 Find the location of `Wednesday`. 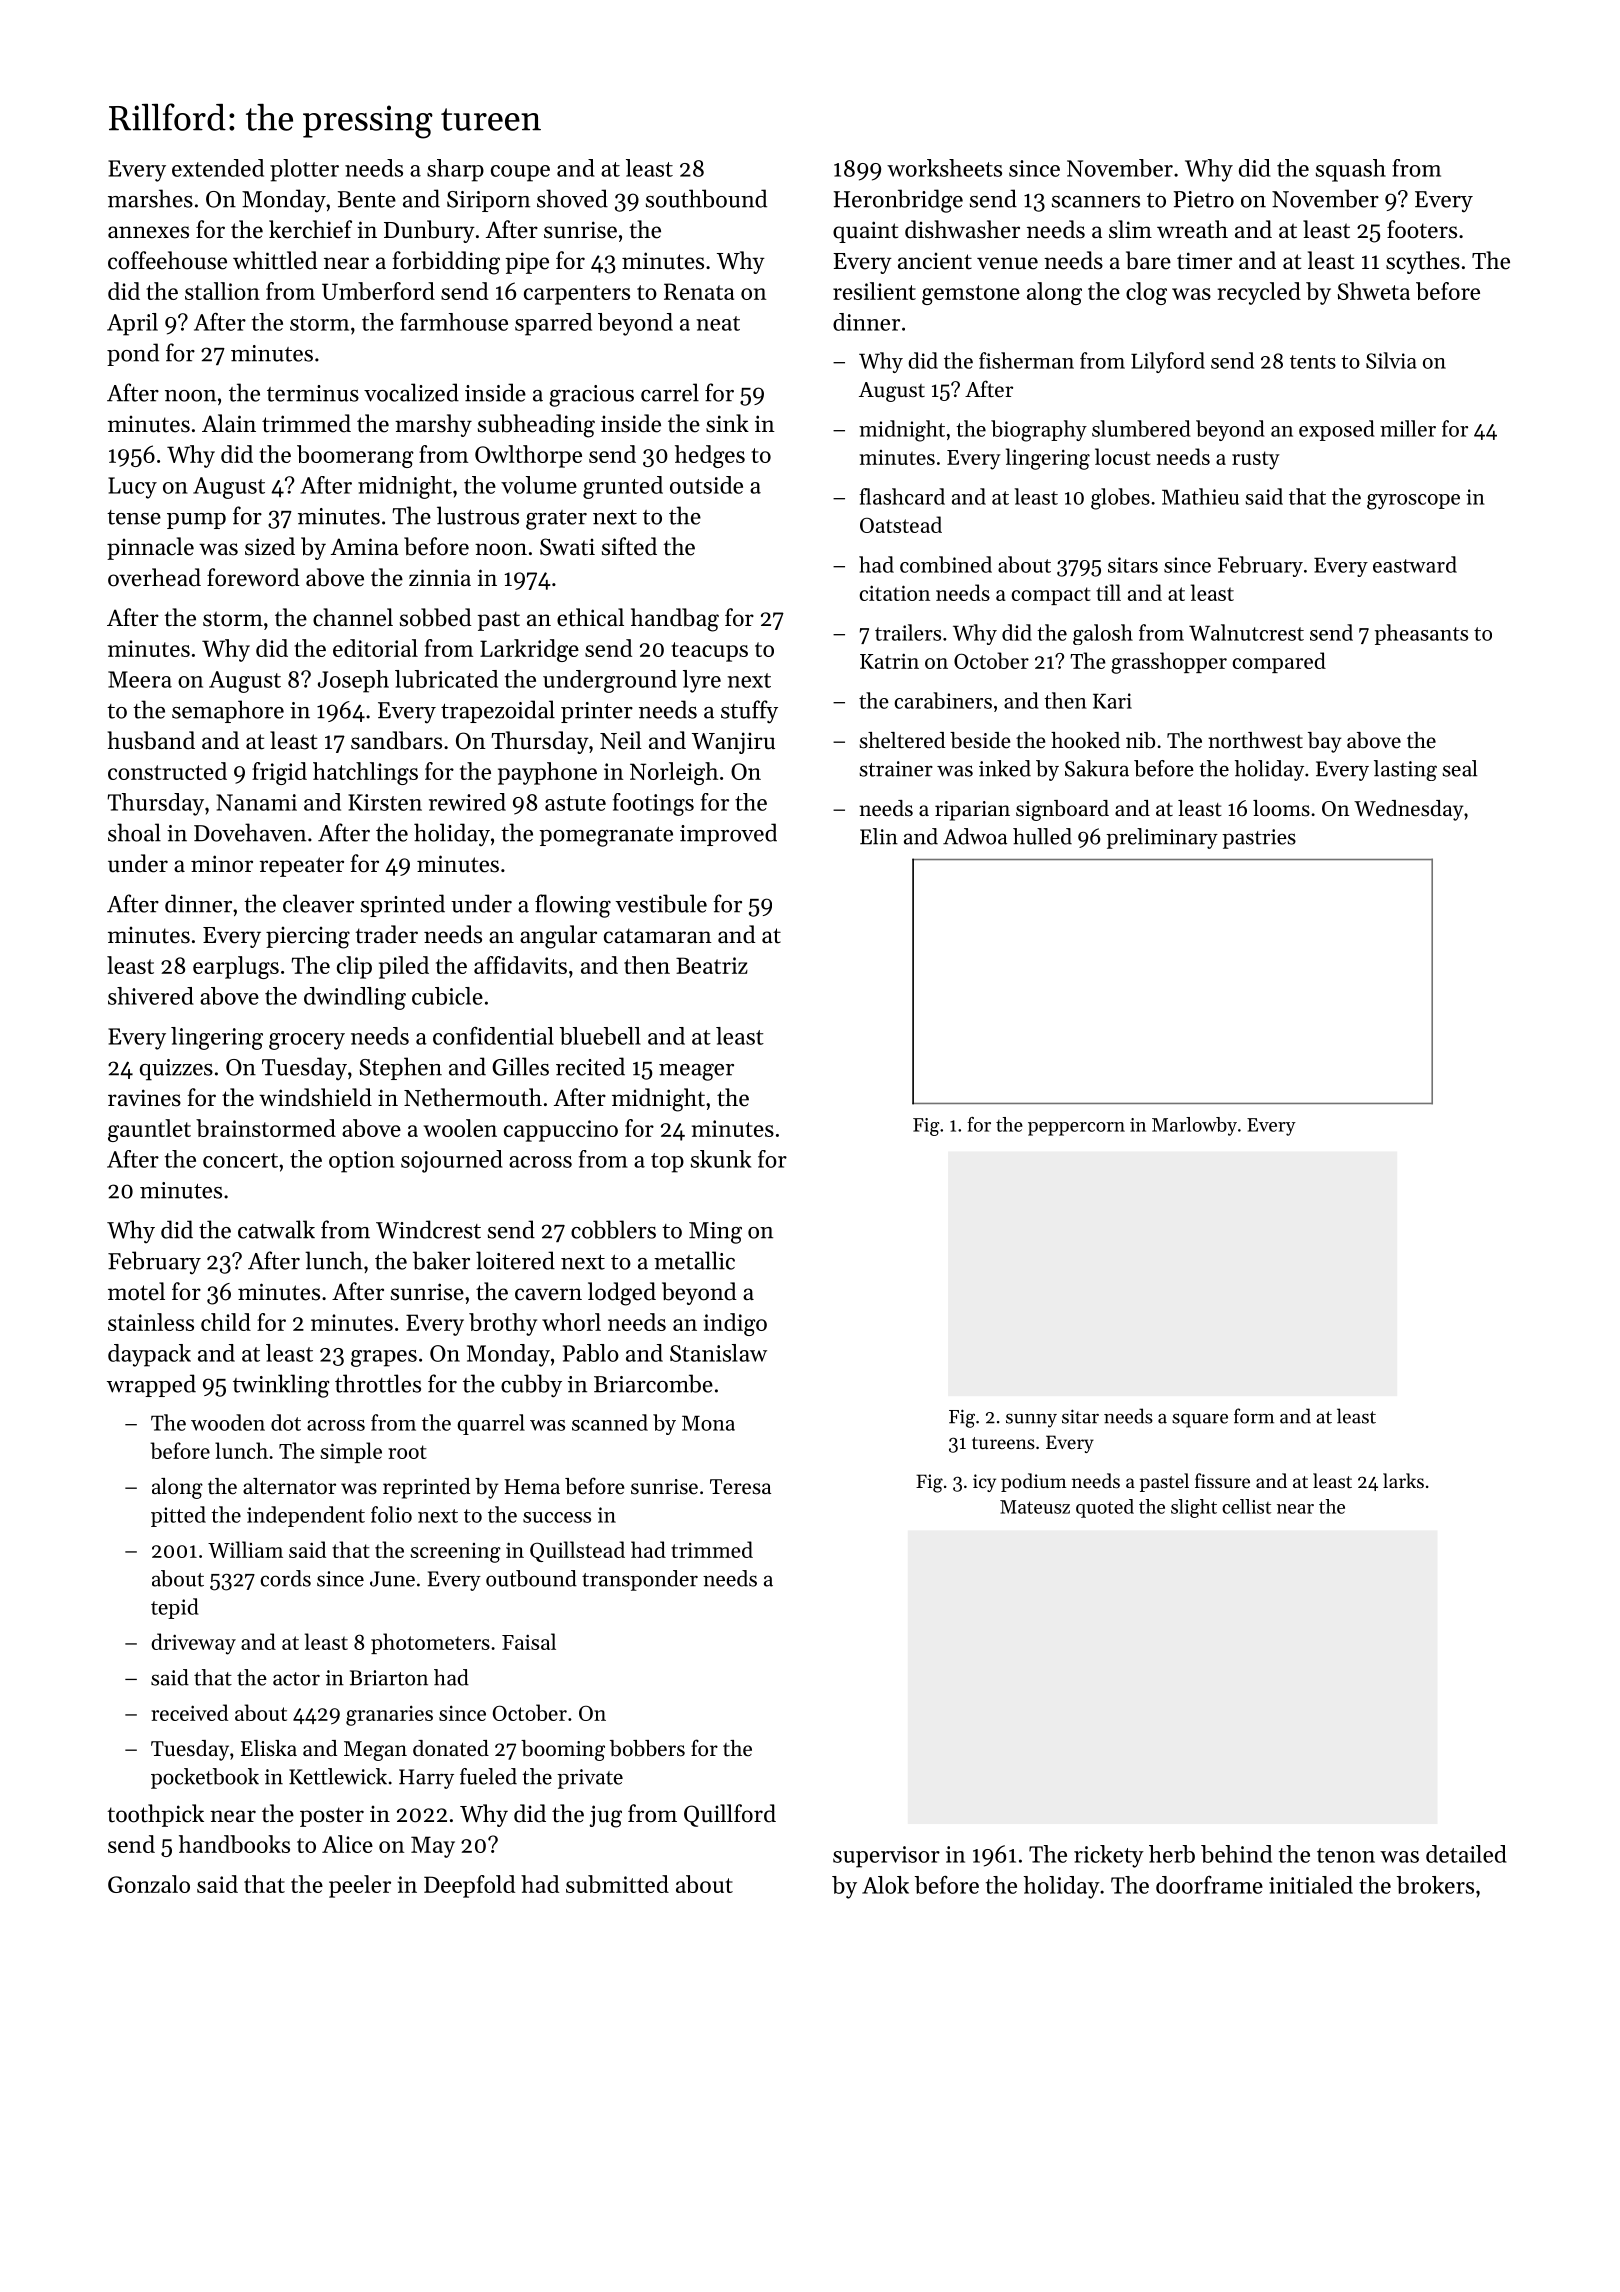

Wednesday is located at coordinates (1408, 810).
